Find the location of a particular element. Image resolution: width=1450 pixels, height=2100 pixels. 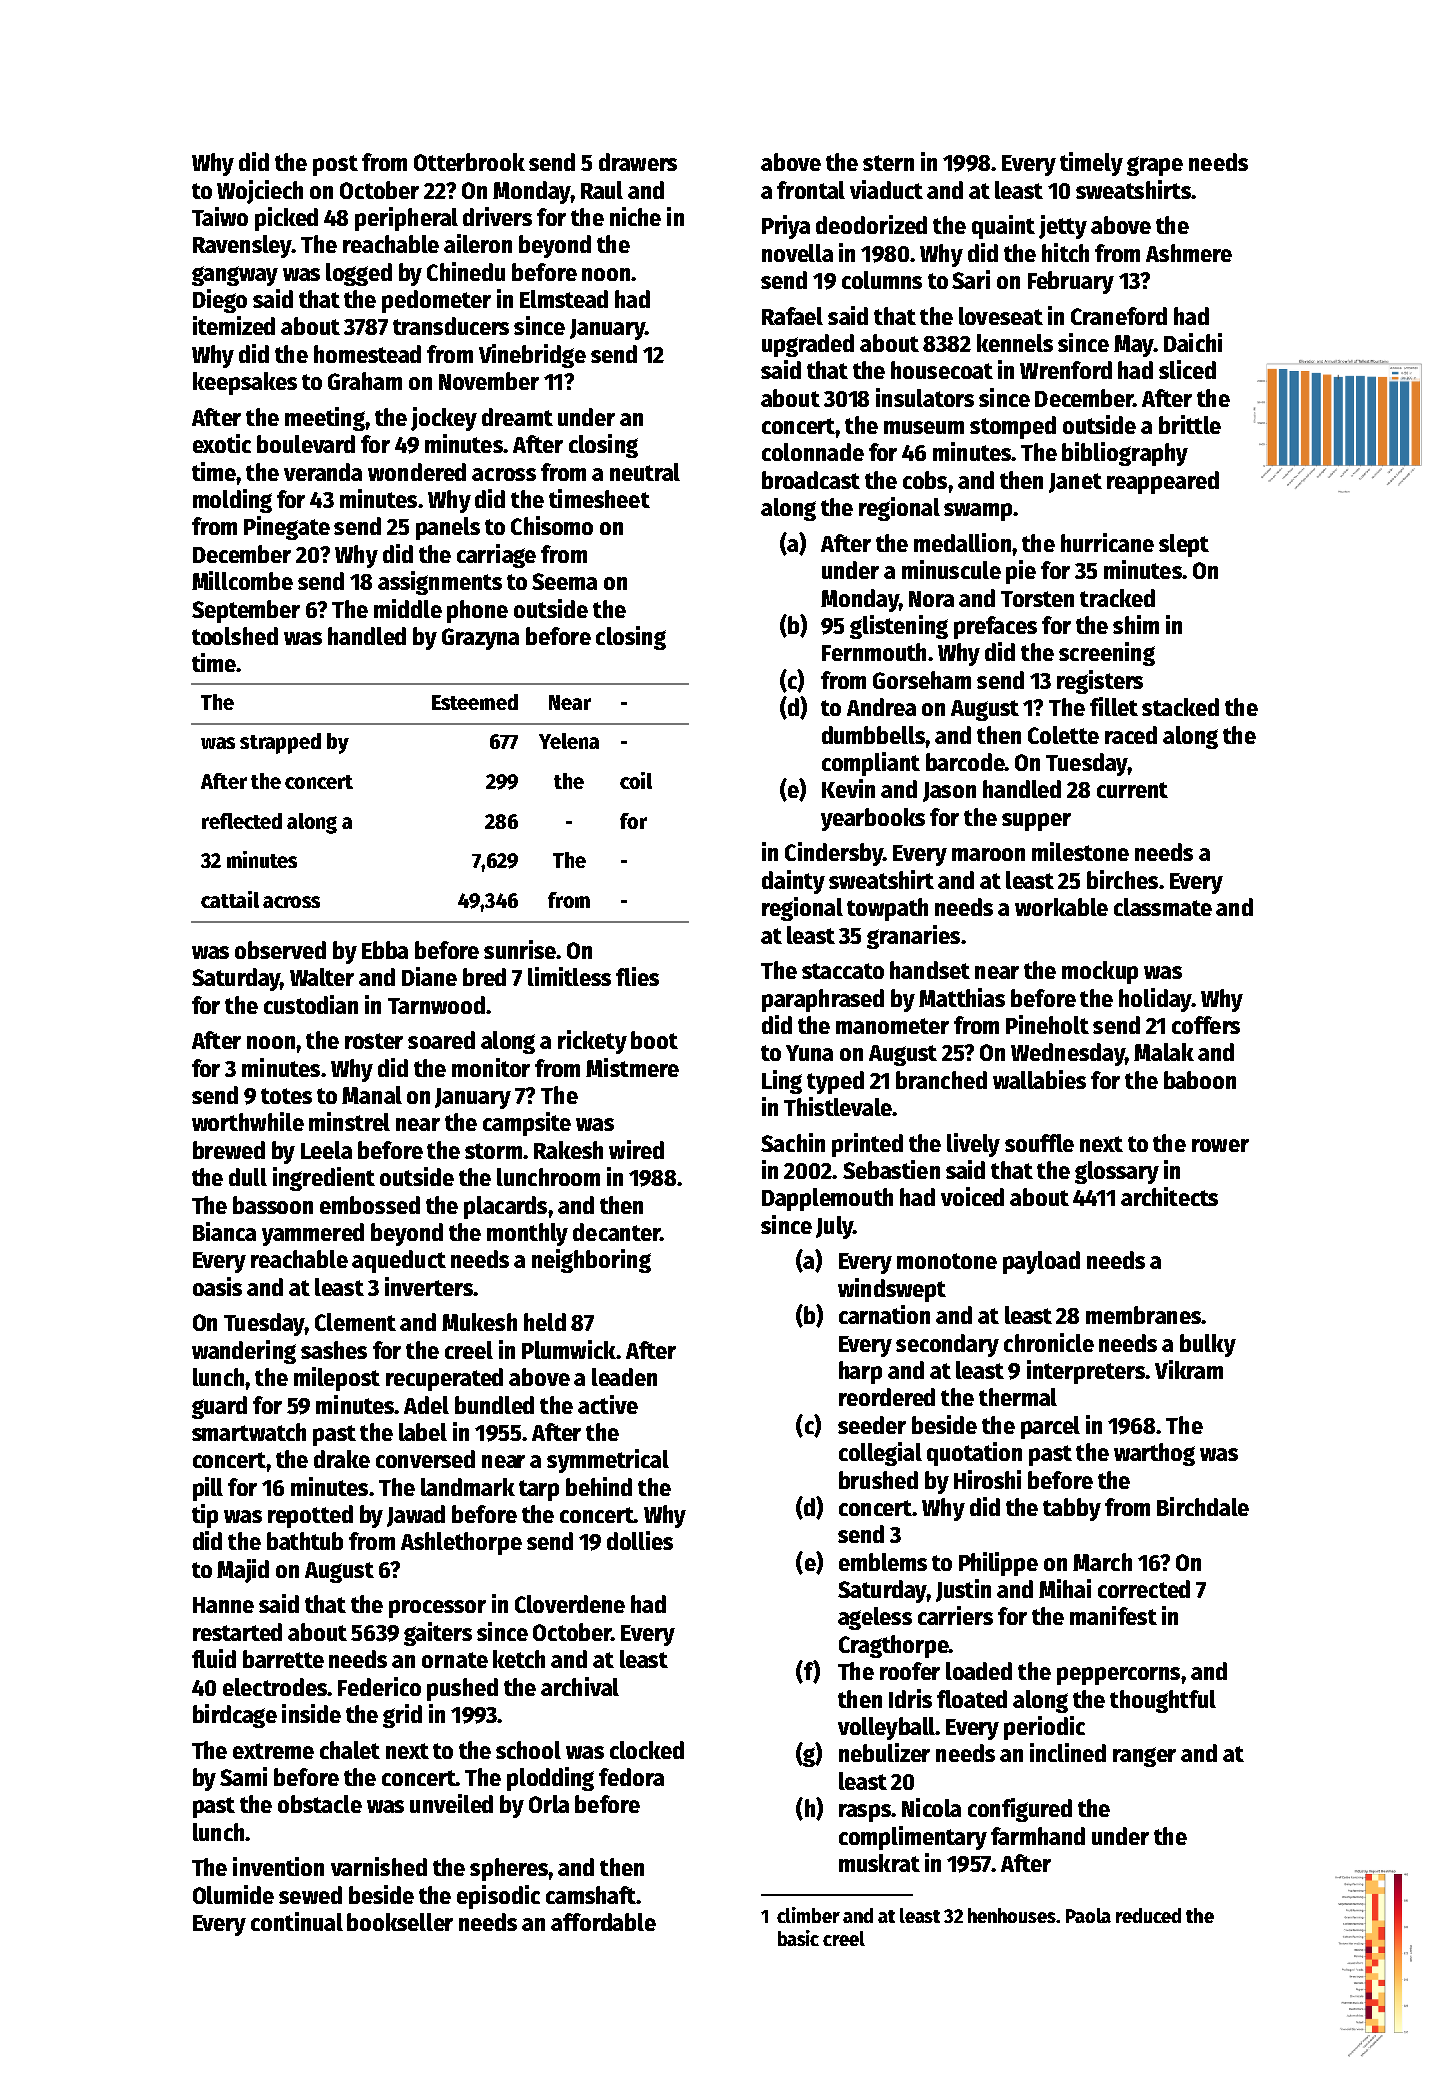

school is located at coordinates (528, 1750).
